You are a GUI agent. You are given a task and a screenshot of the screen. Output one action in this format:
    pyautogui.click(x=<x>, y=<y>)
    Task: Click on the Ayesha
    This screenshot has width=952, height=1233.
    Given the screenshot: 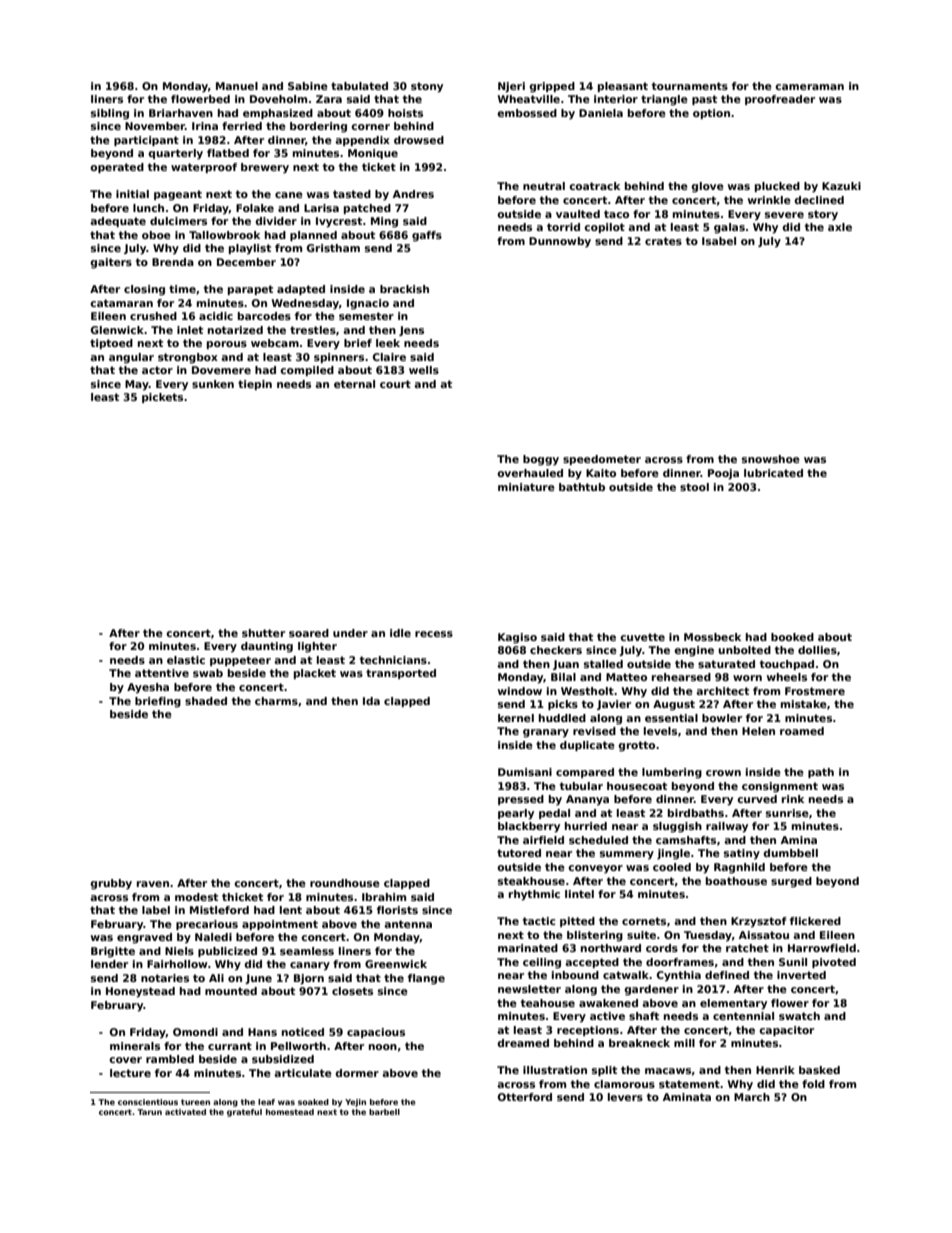 What is the action you would take?
    pyautogui.click(x=148, y=688)
